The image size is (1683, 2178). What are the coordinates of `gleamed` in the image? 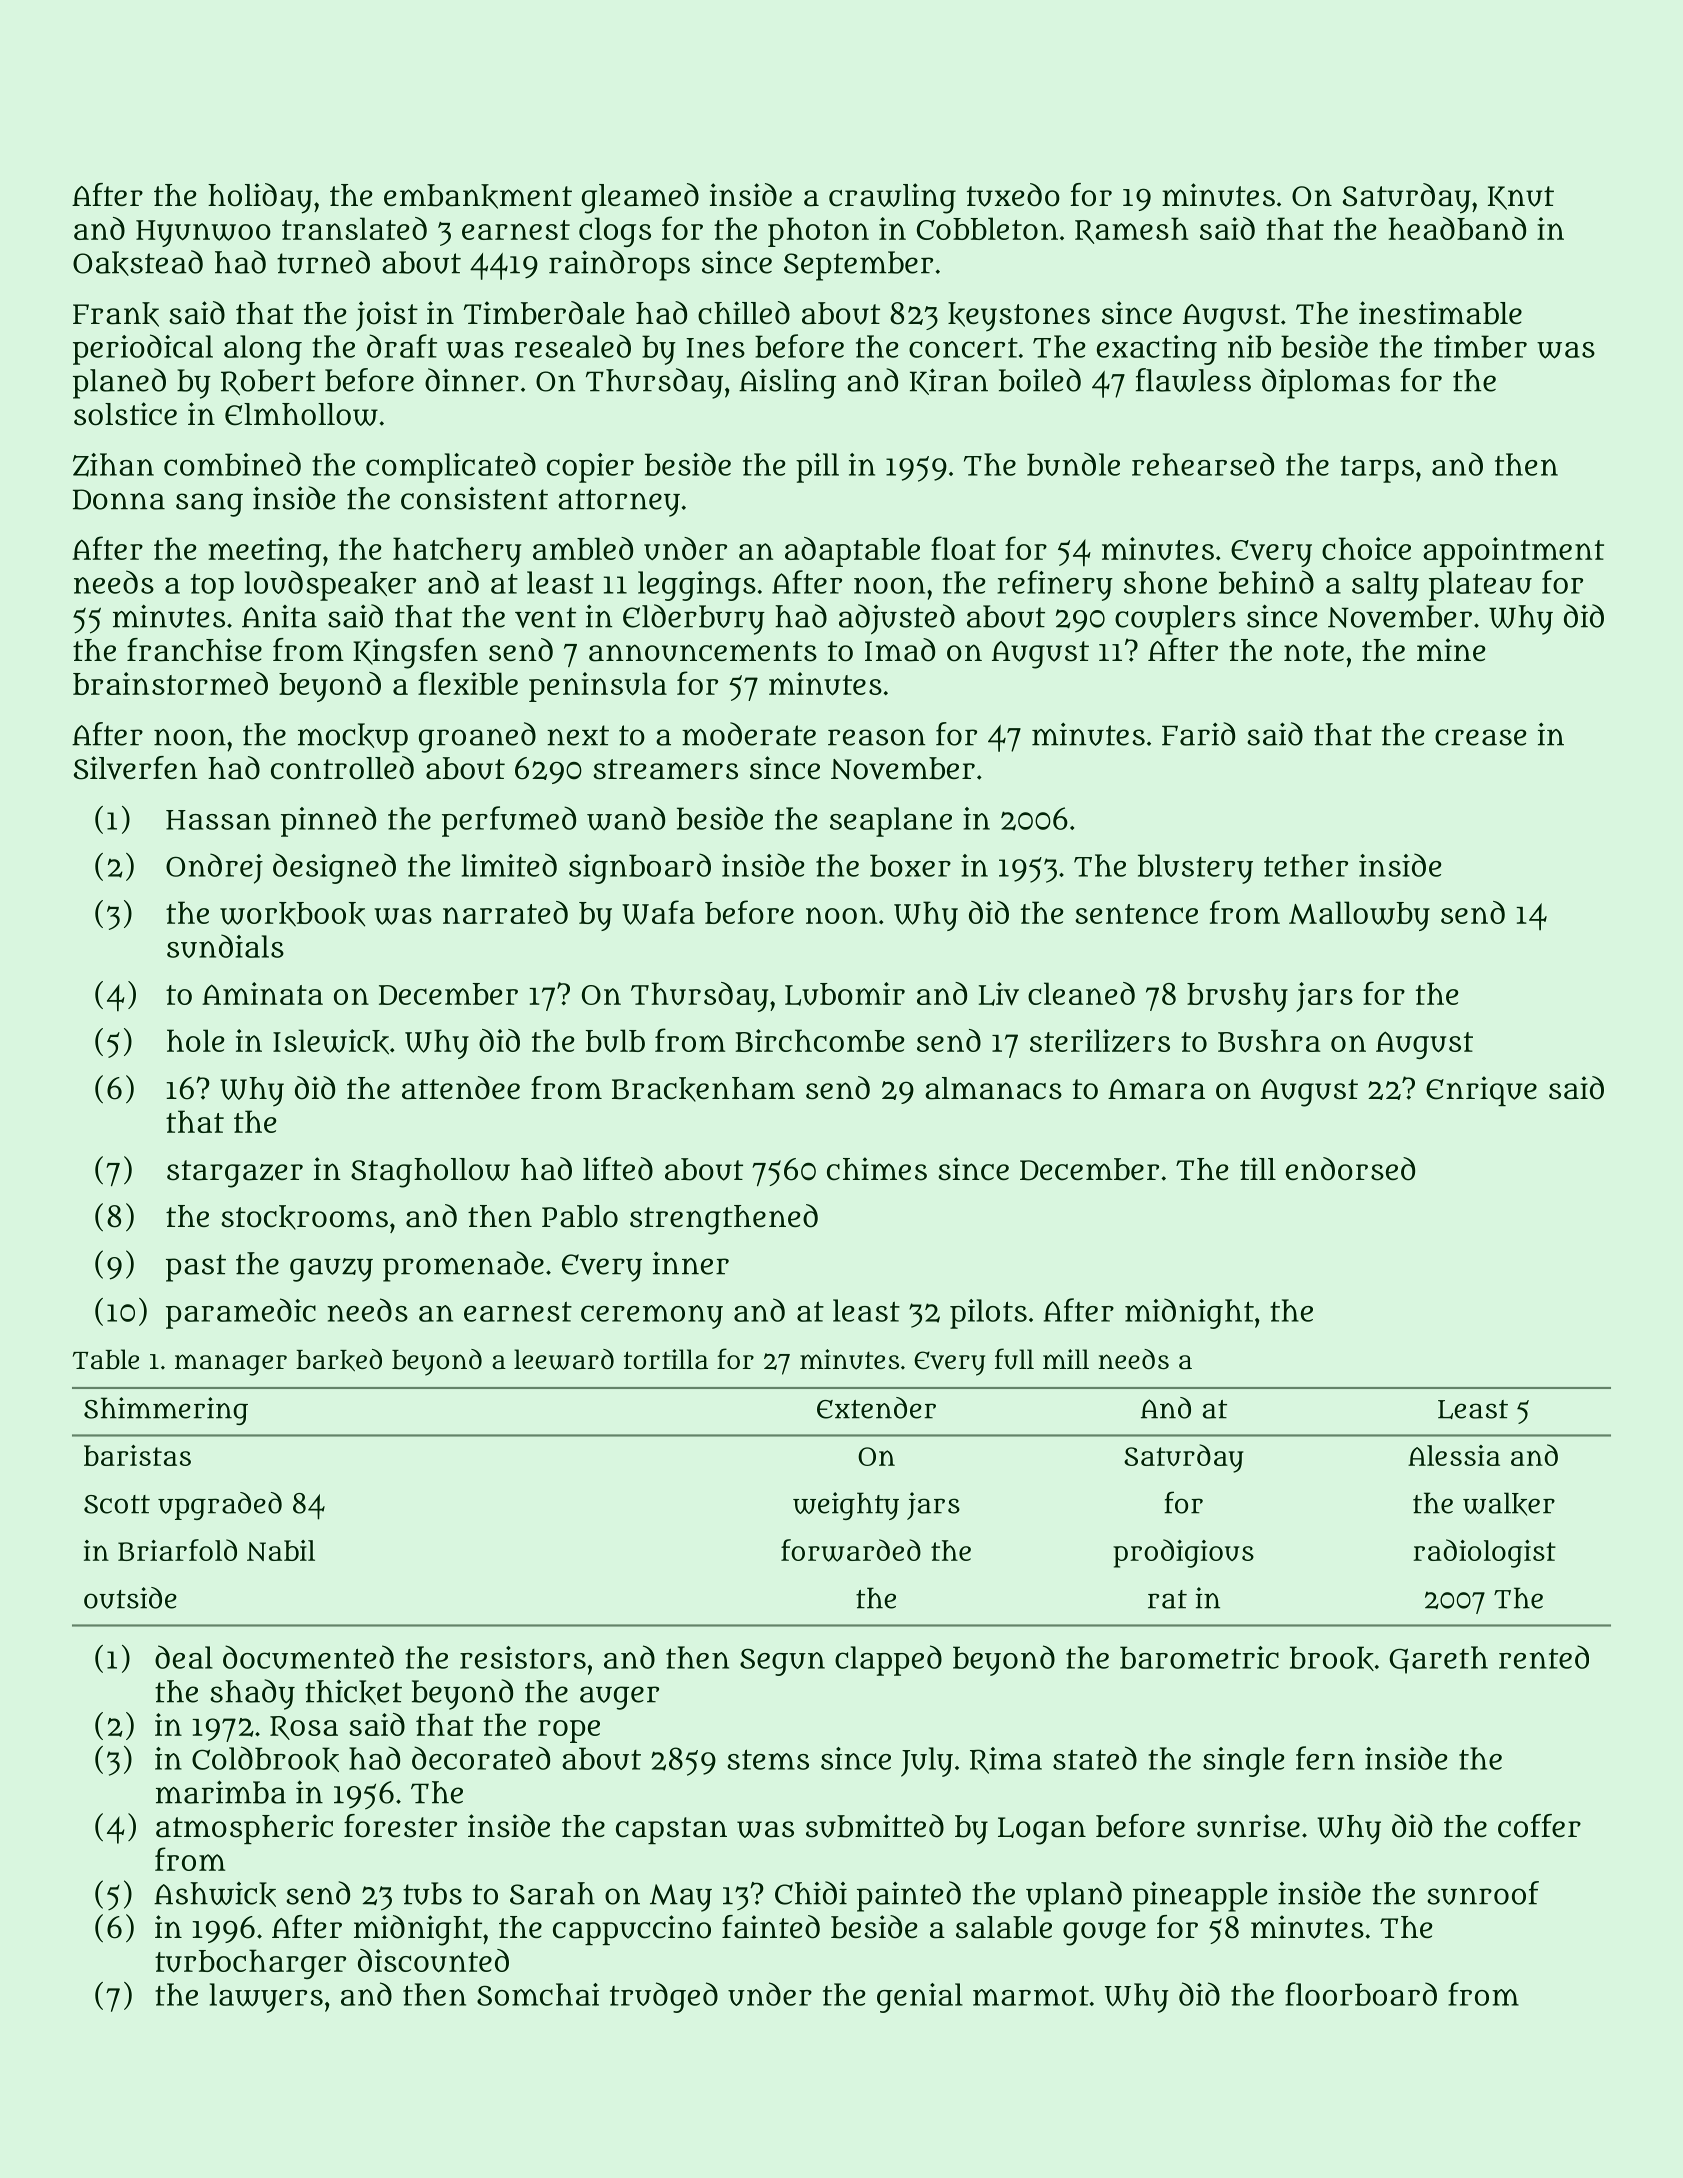 It's located at (640, 198).
